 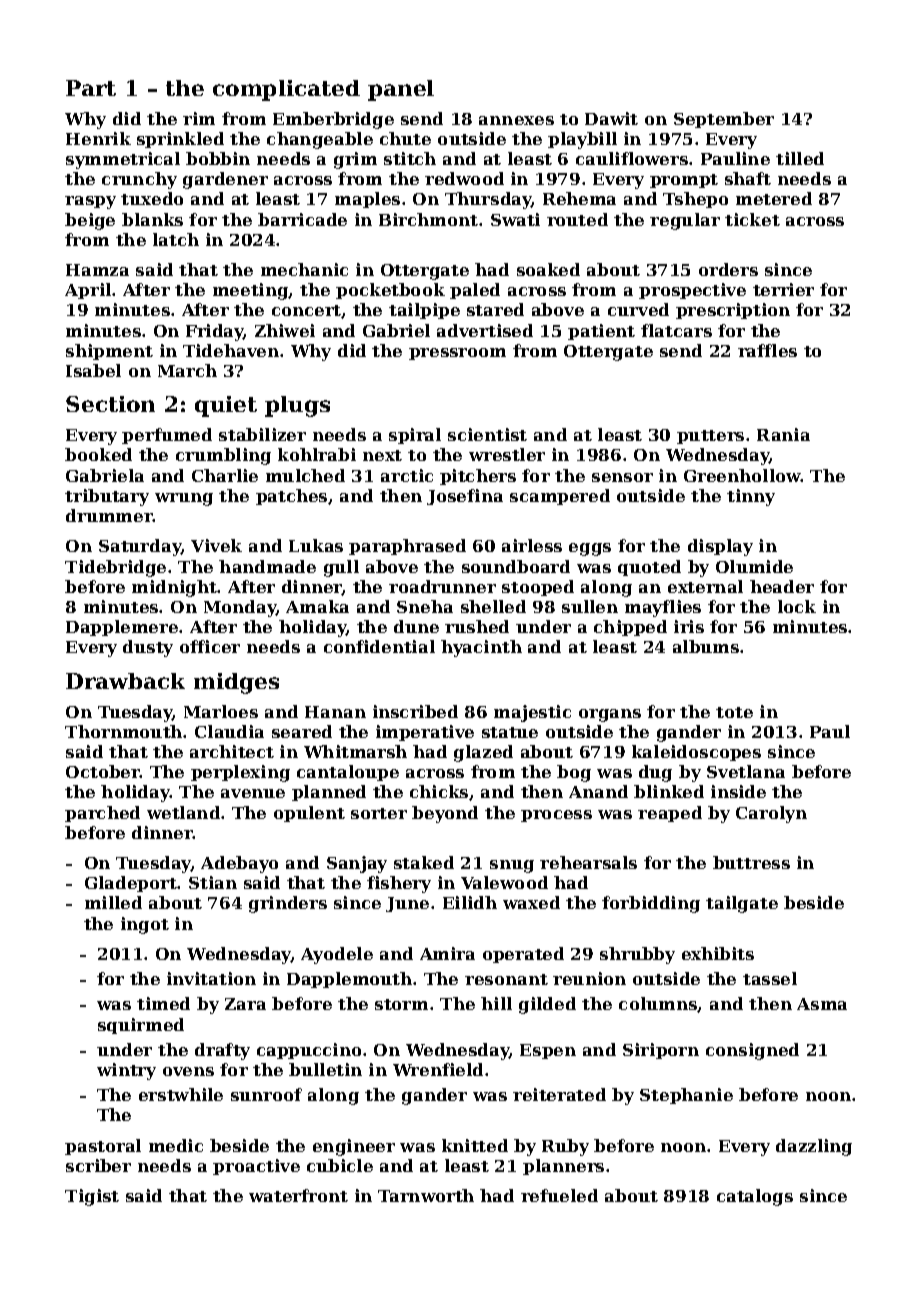 What do you see at coordinates (814, 1147) in the image?
I see `dazzling` at bounding box center [814, 1147].
